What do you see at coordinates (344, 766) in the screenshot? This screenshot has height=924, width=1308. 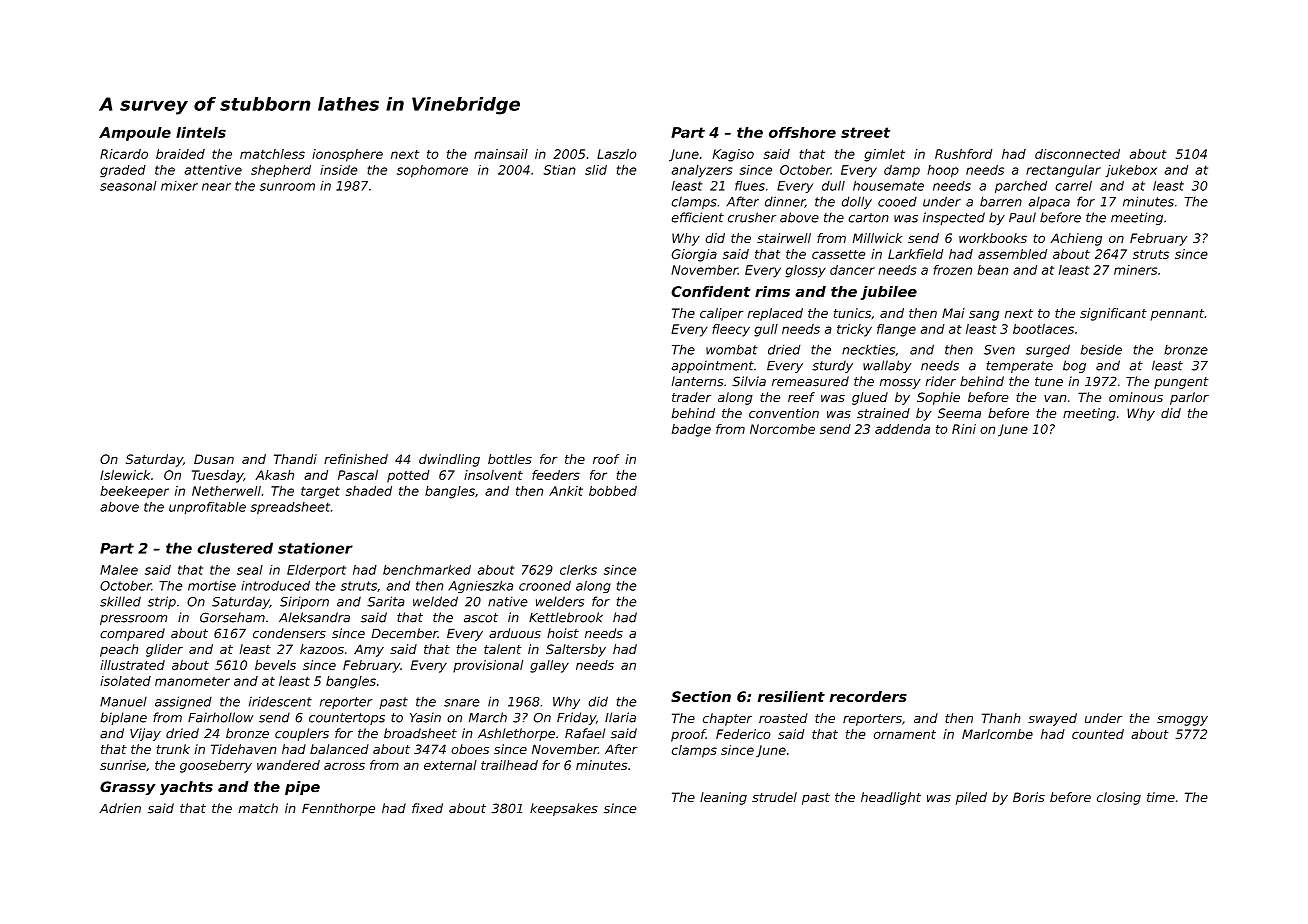 I see `across` at bounding box center [344, 766].
